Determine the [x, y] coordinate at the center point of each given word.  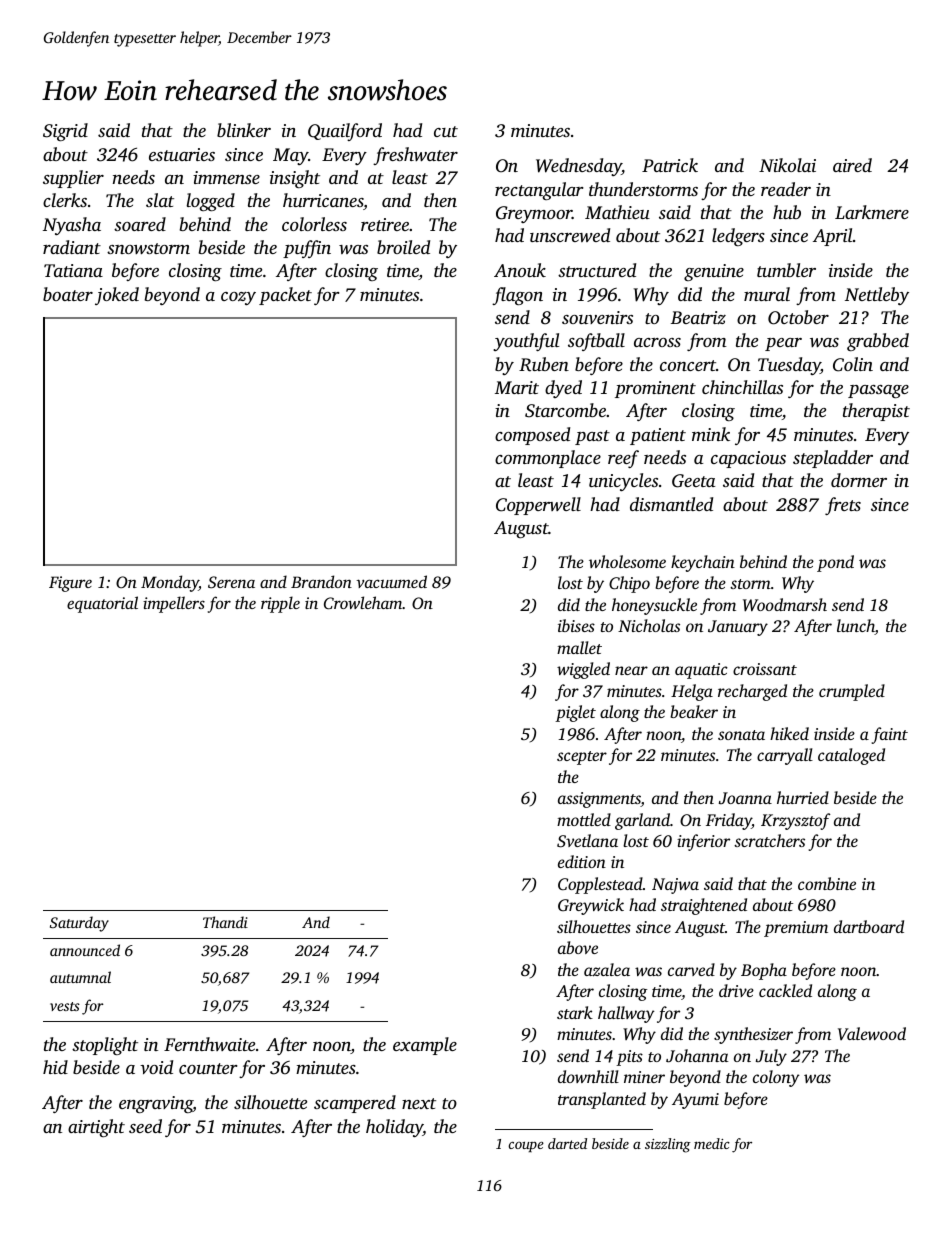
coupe [526, 1147]
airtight [96, 1128]
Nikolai [787, 165]
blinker [244, 130]
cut [446, 131]
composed [532, 436]
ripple [280, 604]
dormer [859, 480]
